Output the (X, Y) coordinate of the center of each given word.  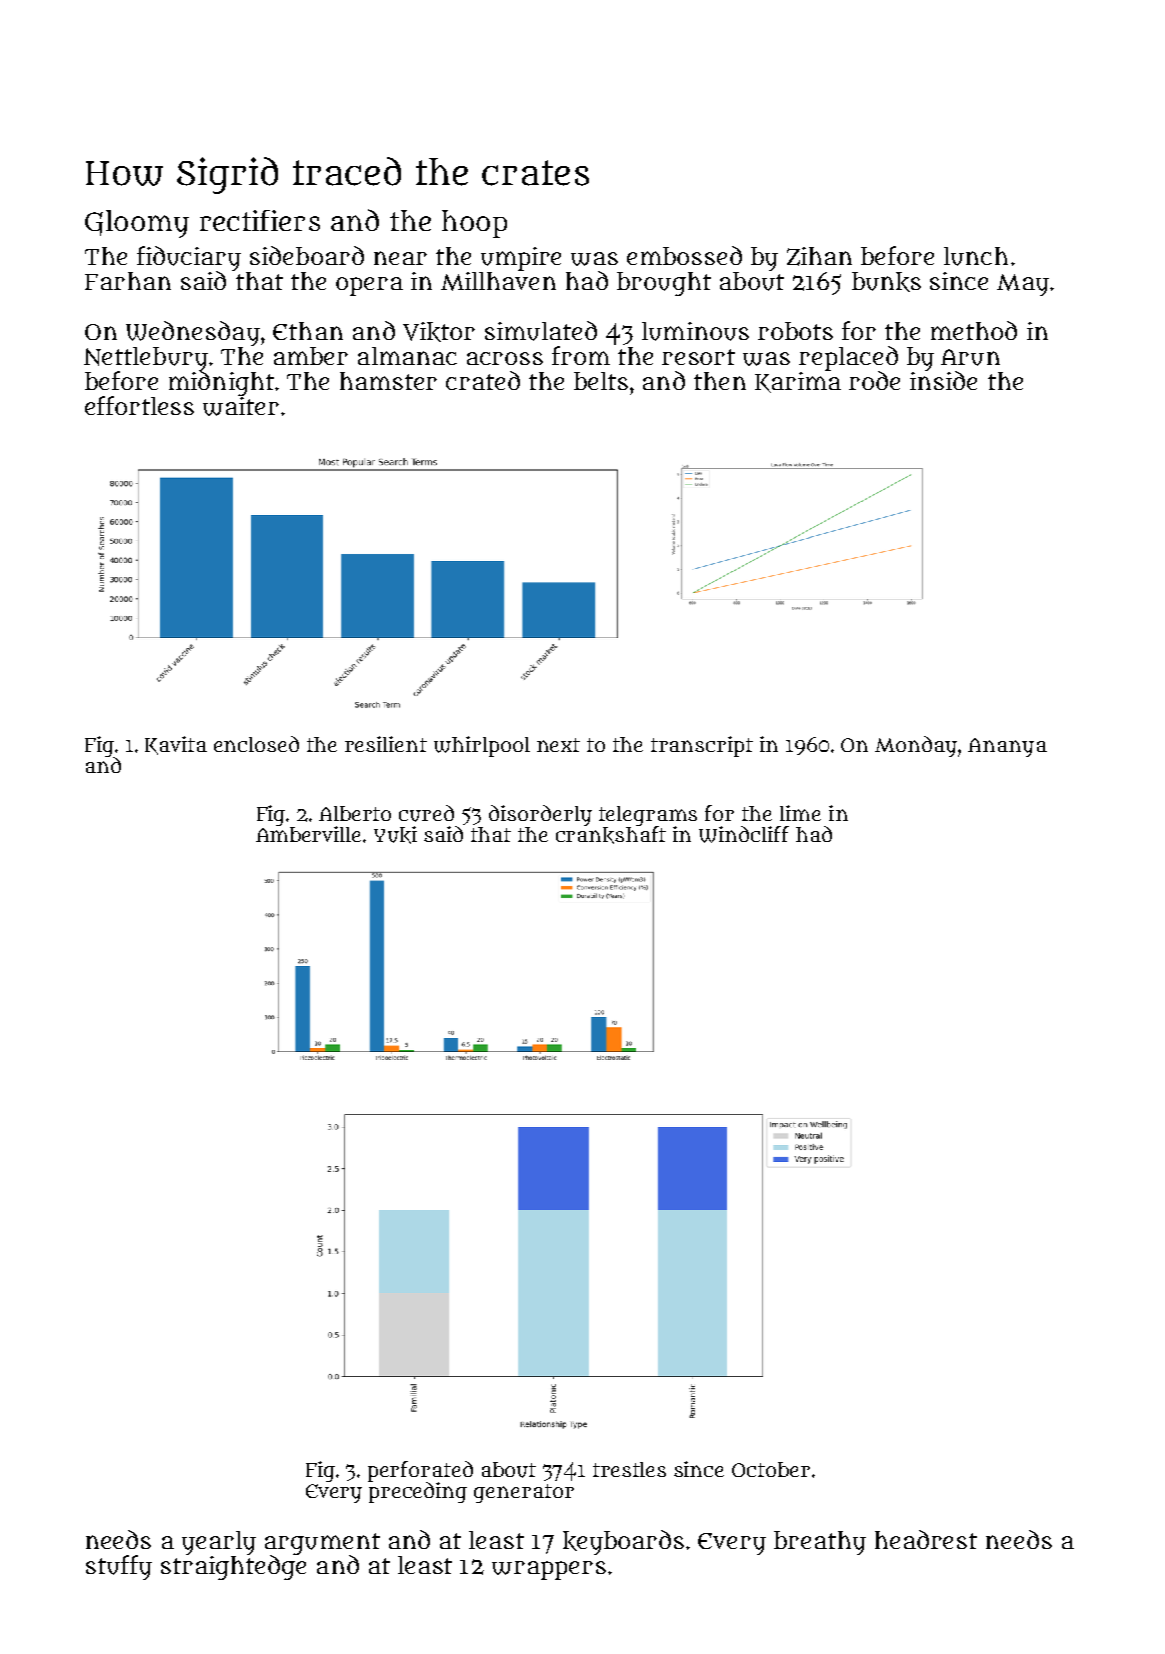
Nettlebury (146, 359)
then (720, 381)
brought (664, 284)
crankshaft (611, 835)
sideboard (307, 255)
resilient (386, 744)
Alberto (355, 813)
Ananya (1007, 747)
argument (322, 1544)
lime (800, 813)
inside (943, 380)
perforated (420, 1471)
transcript (702, 746)
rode (874, 380)
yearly (219, 1543)
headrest (926, 1539)
